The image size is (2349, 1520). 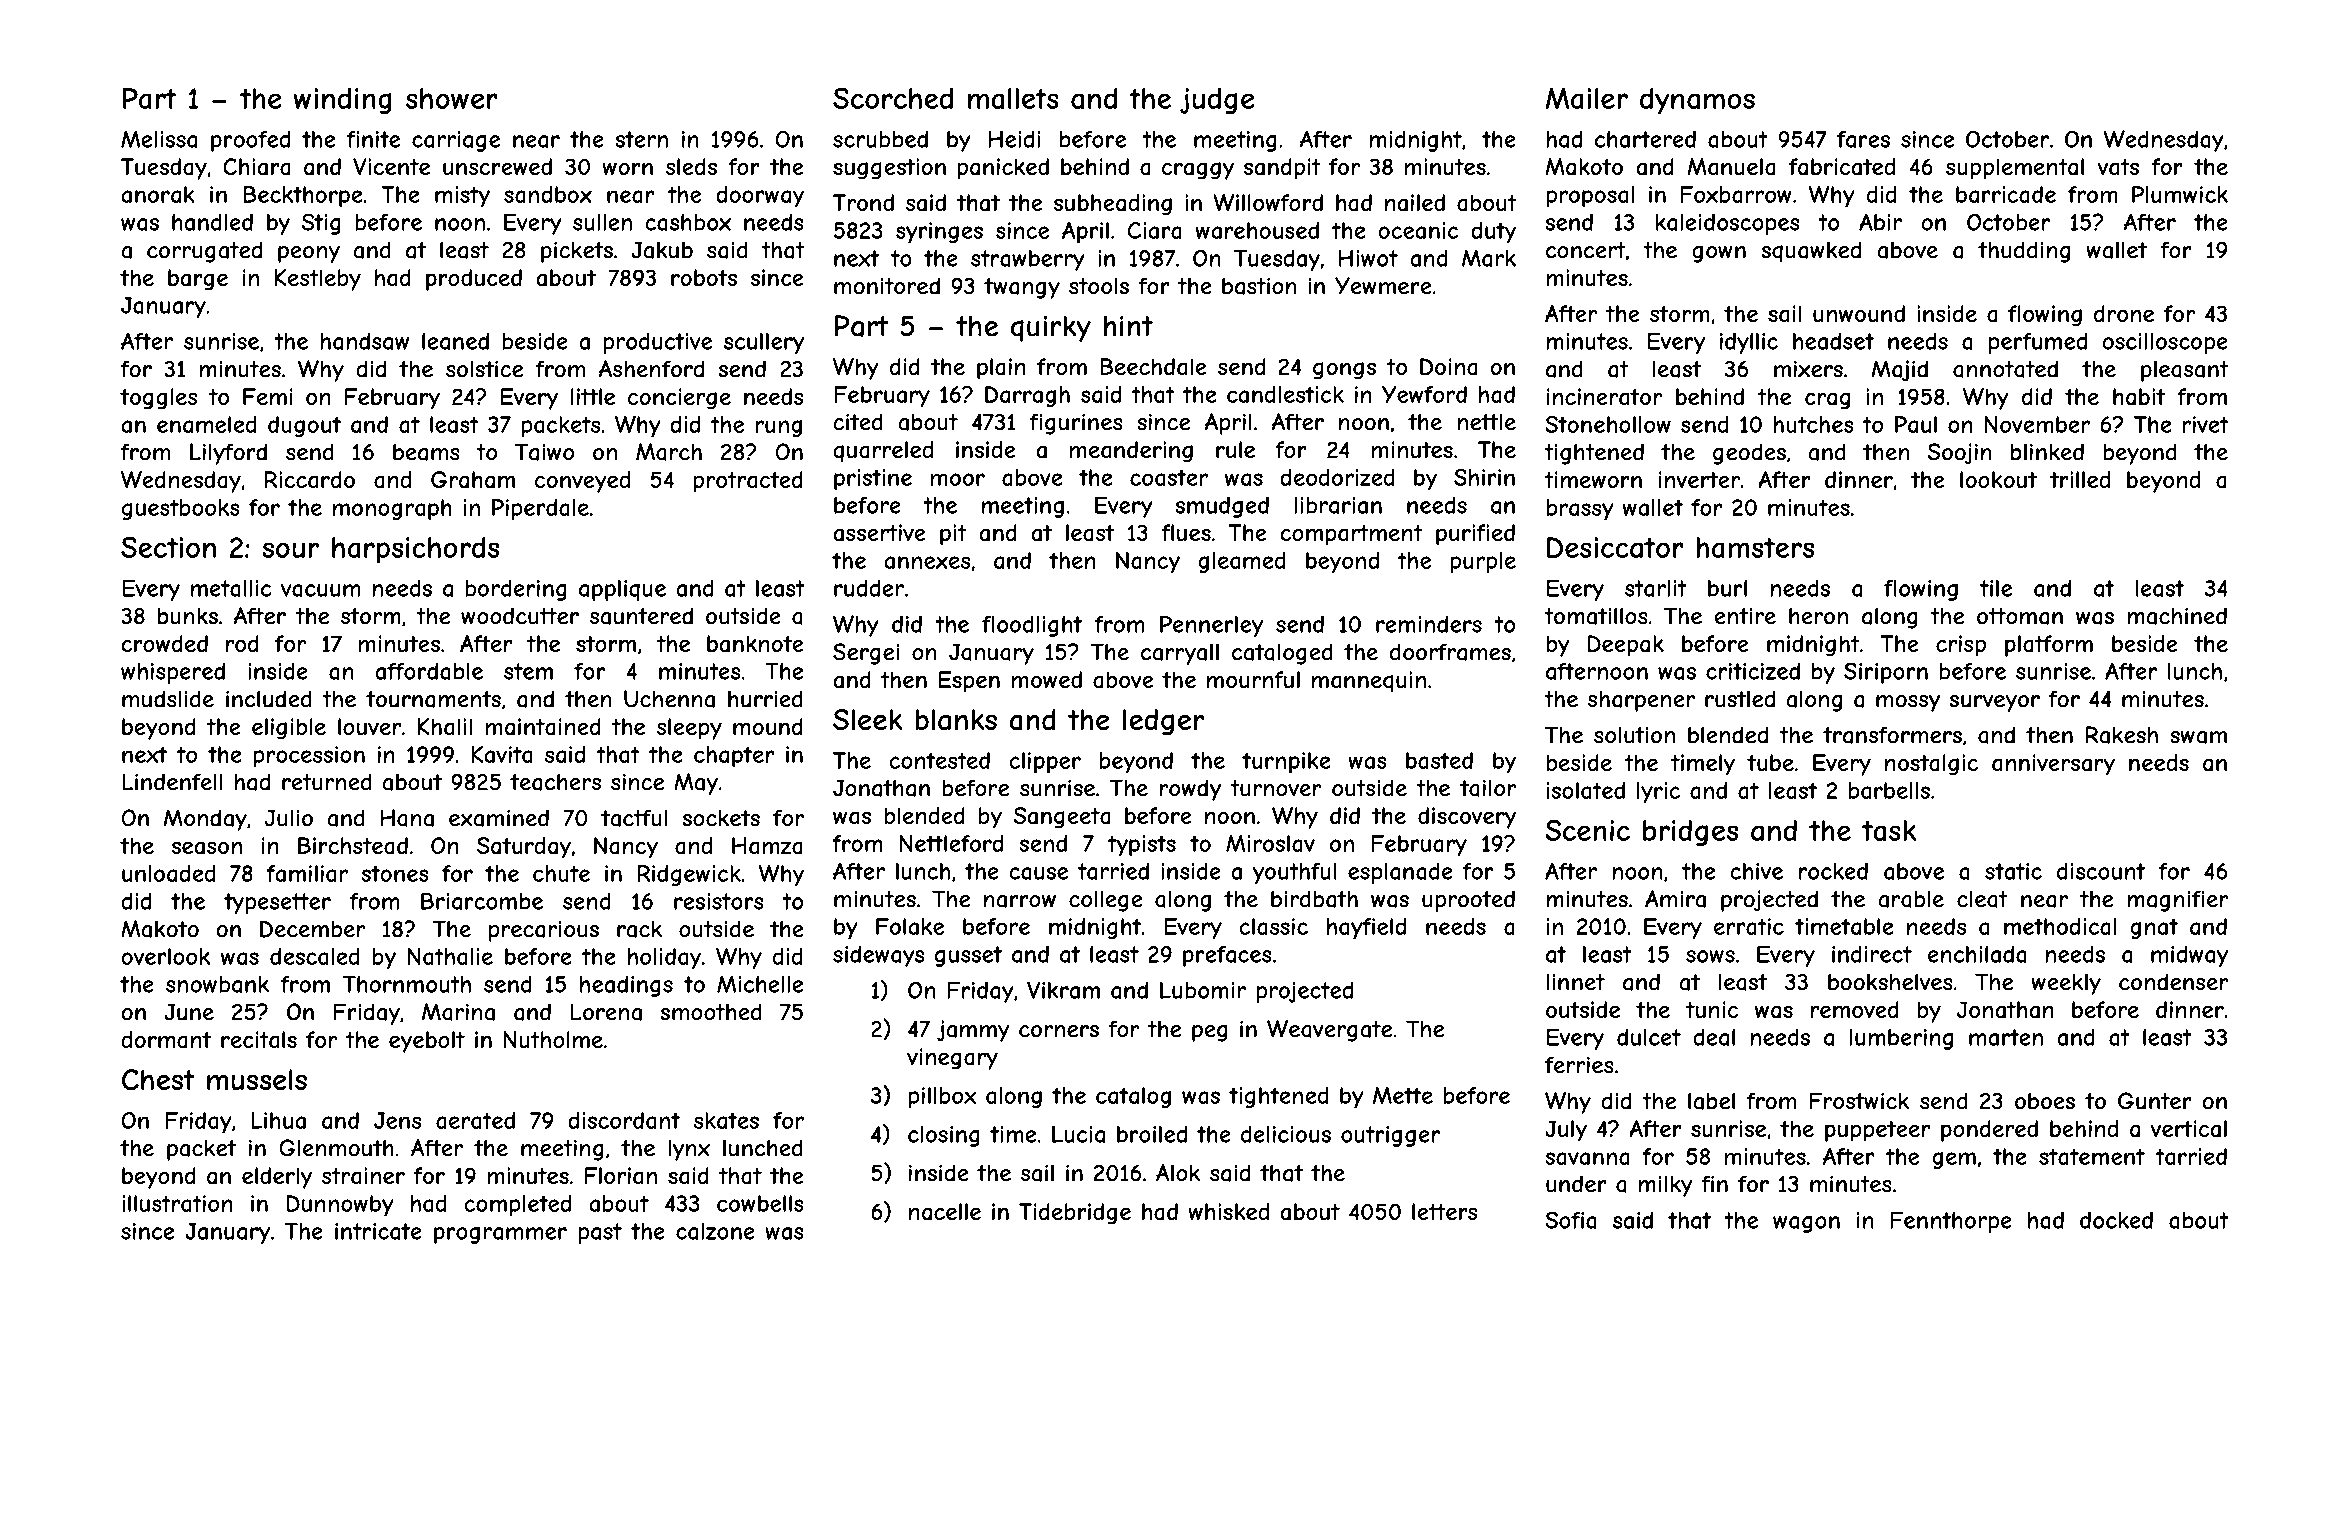 I want to click on Riccardo, so click(x=310, y=480).
